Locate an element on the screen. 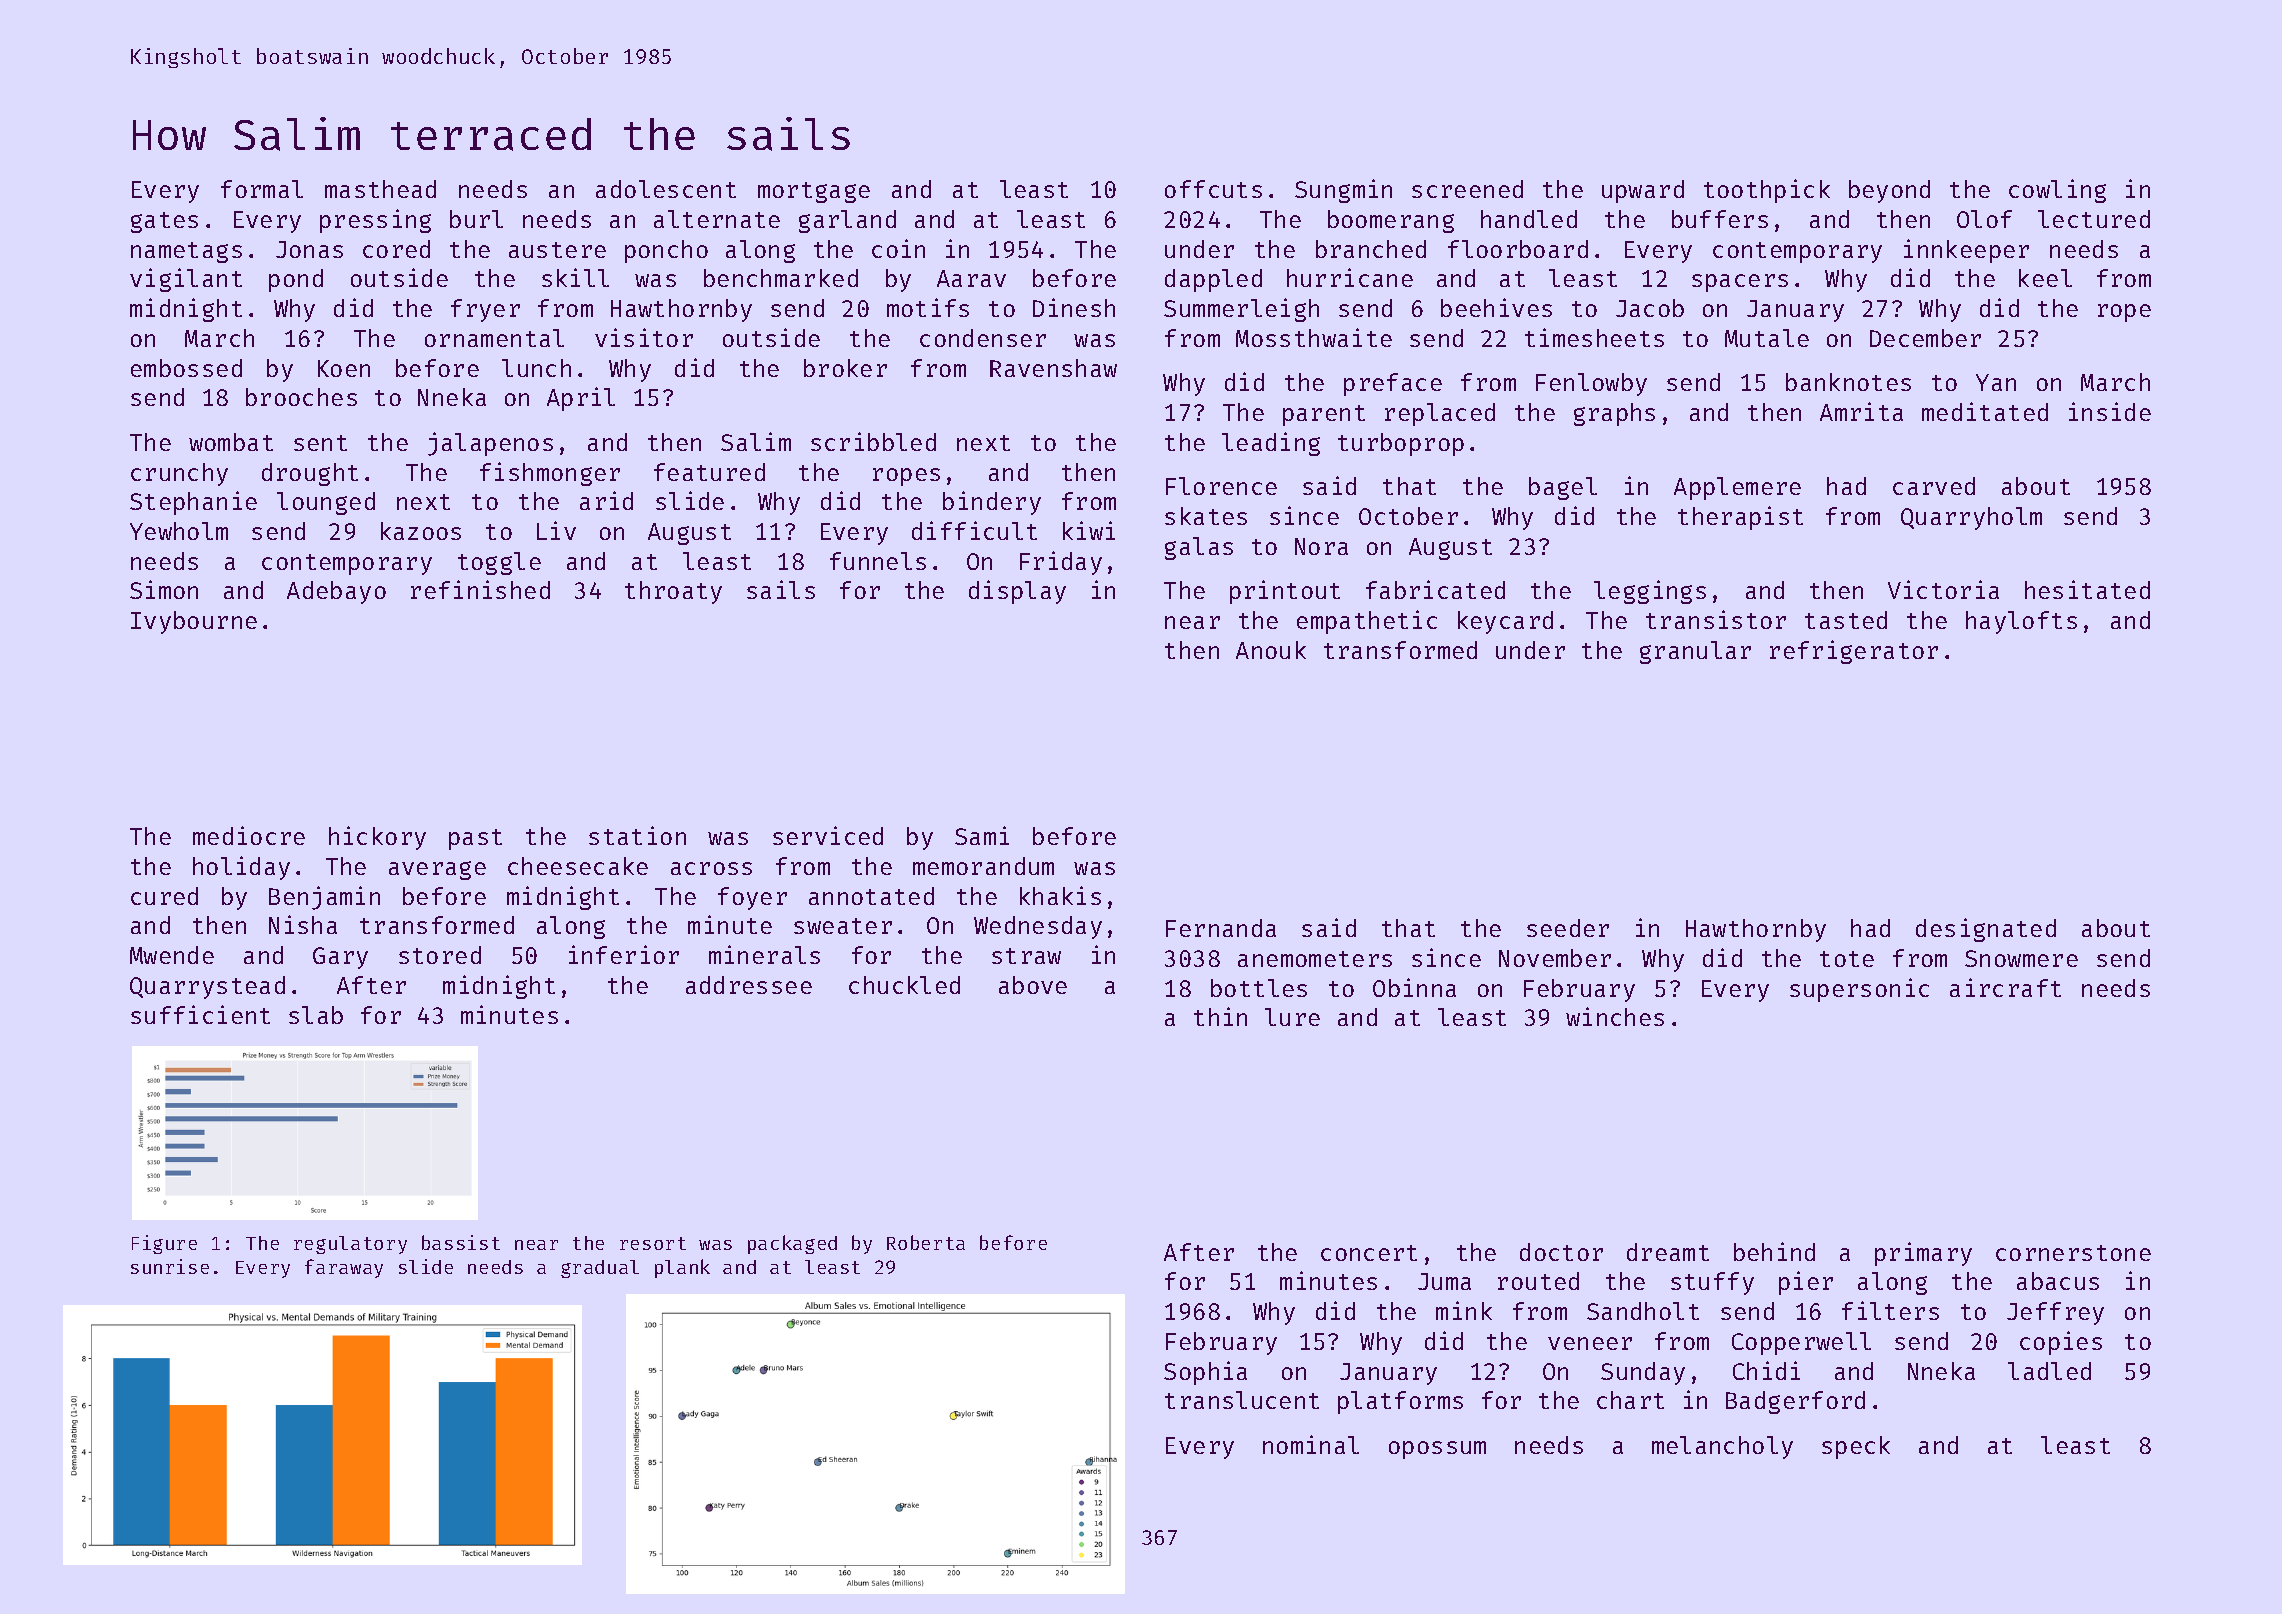 Image resolution: width=2282 pixels, height=1614 pixels. keel is located at coordinates (2045, 278).
